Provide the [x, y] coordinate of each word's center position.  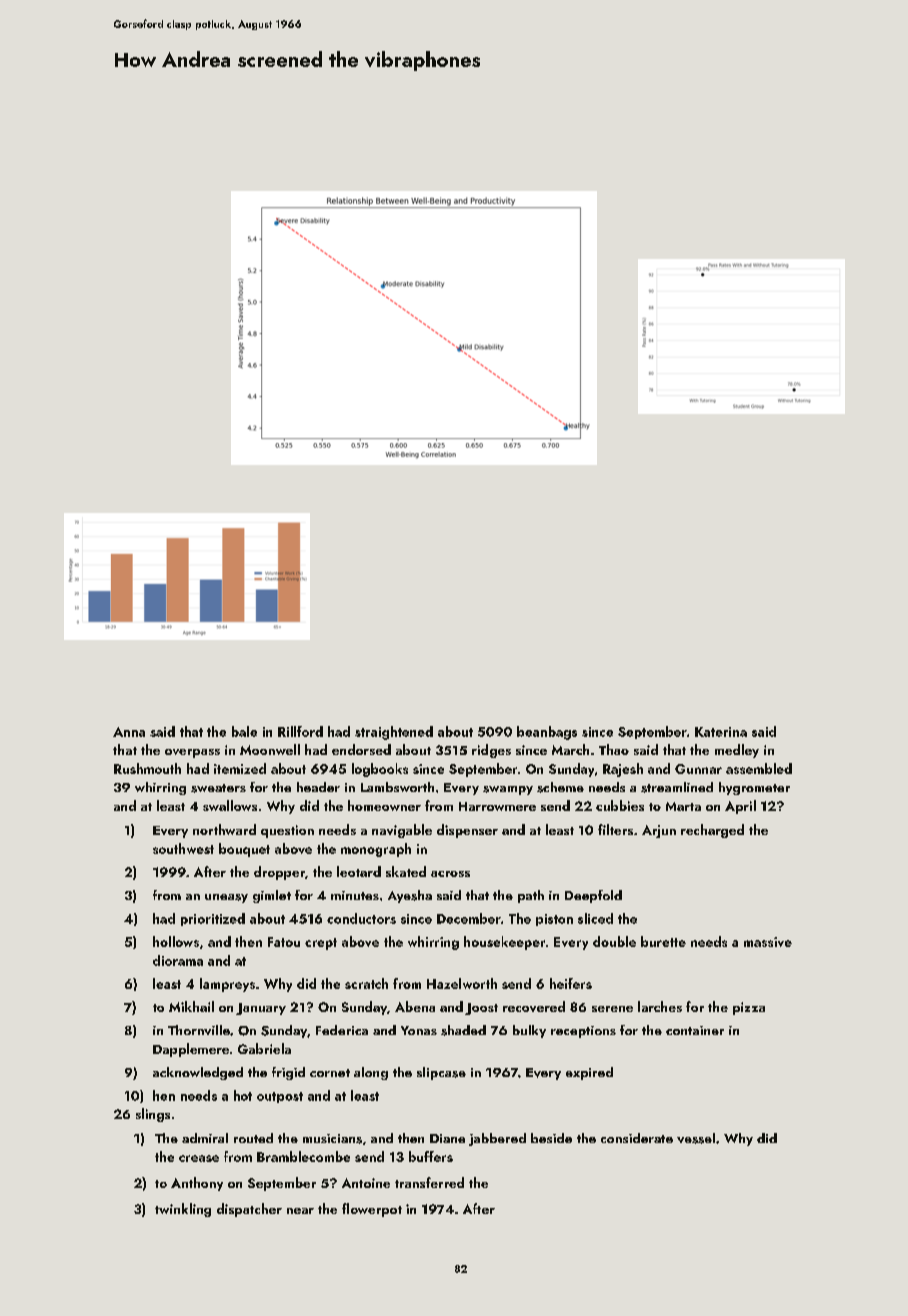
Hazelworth [462, 983]
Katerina [721, 732]
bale [244, 731]
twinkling [183, 1210]
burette [663, 941]
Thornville [199, 1030]
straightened [394, 733]
